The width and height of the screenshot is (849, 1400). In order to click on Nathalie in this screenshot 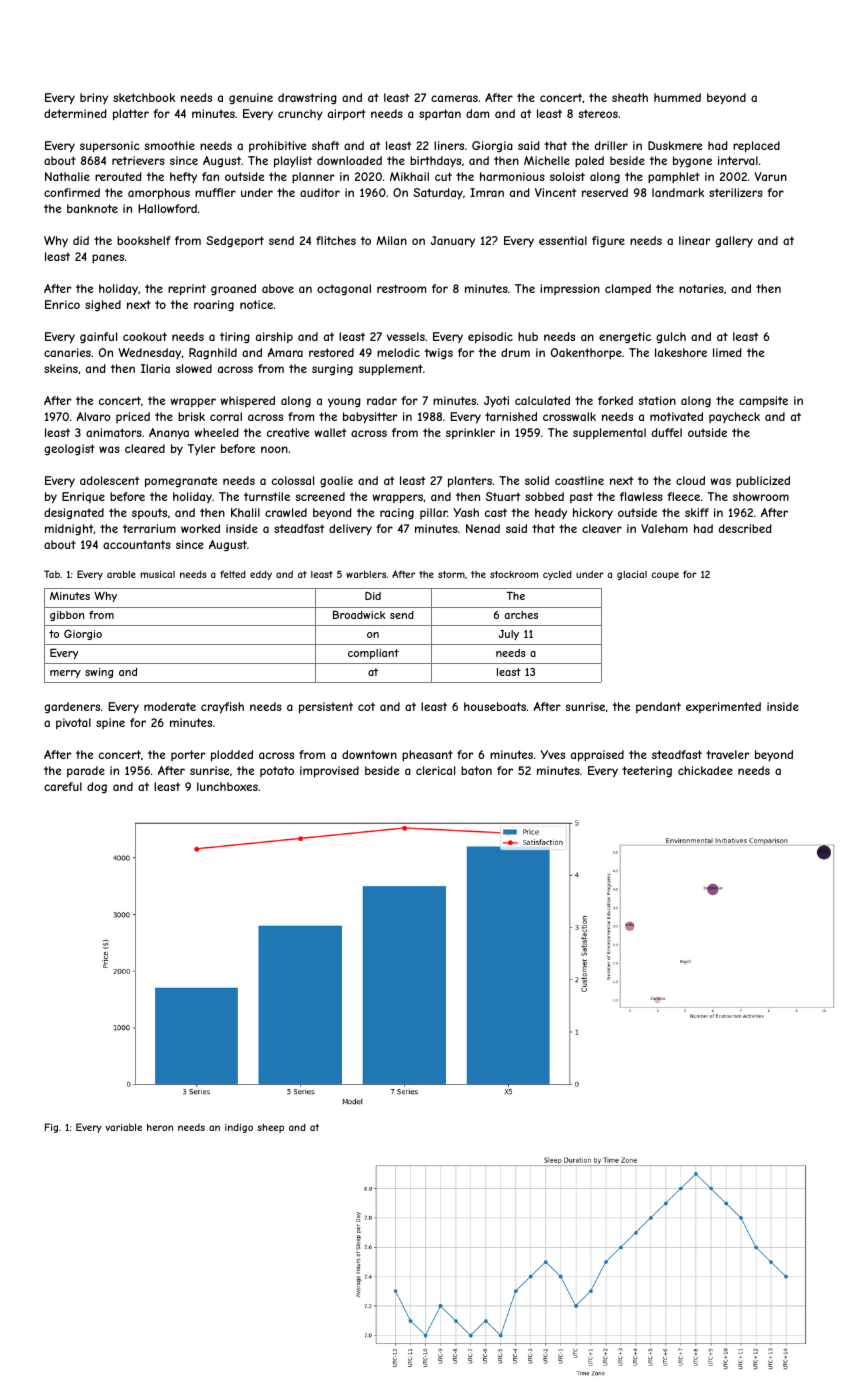, I will do `click(67, 176)`.
